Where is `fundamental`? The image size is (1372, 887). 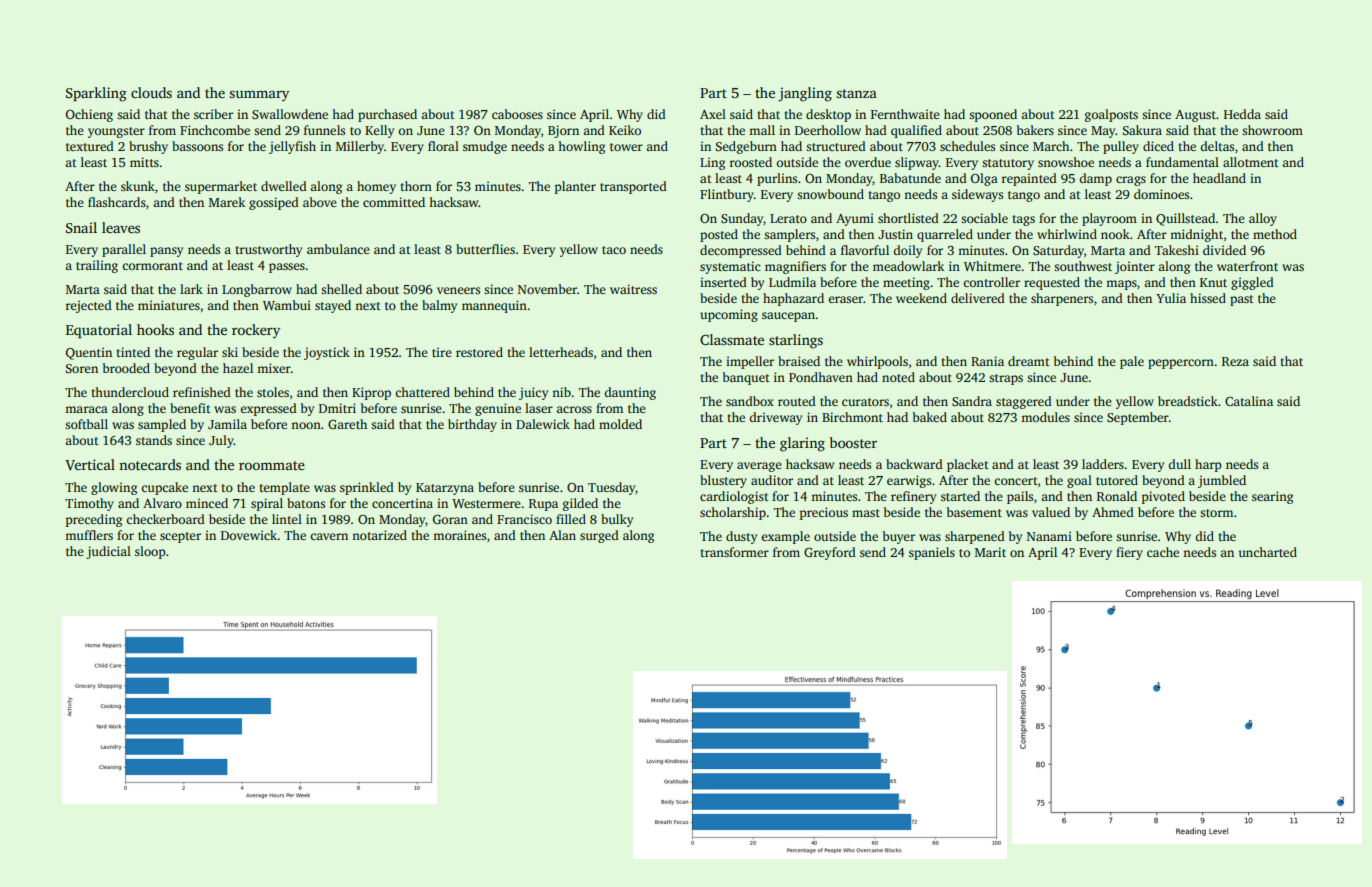 fundamental is located at coordinates (1182, 162).
